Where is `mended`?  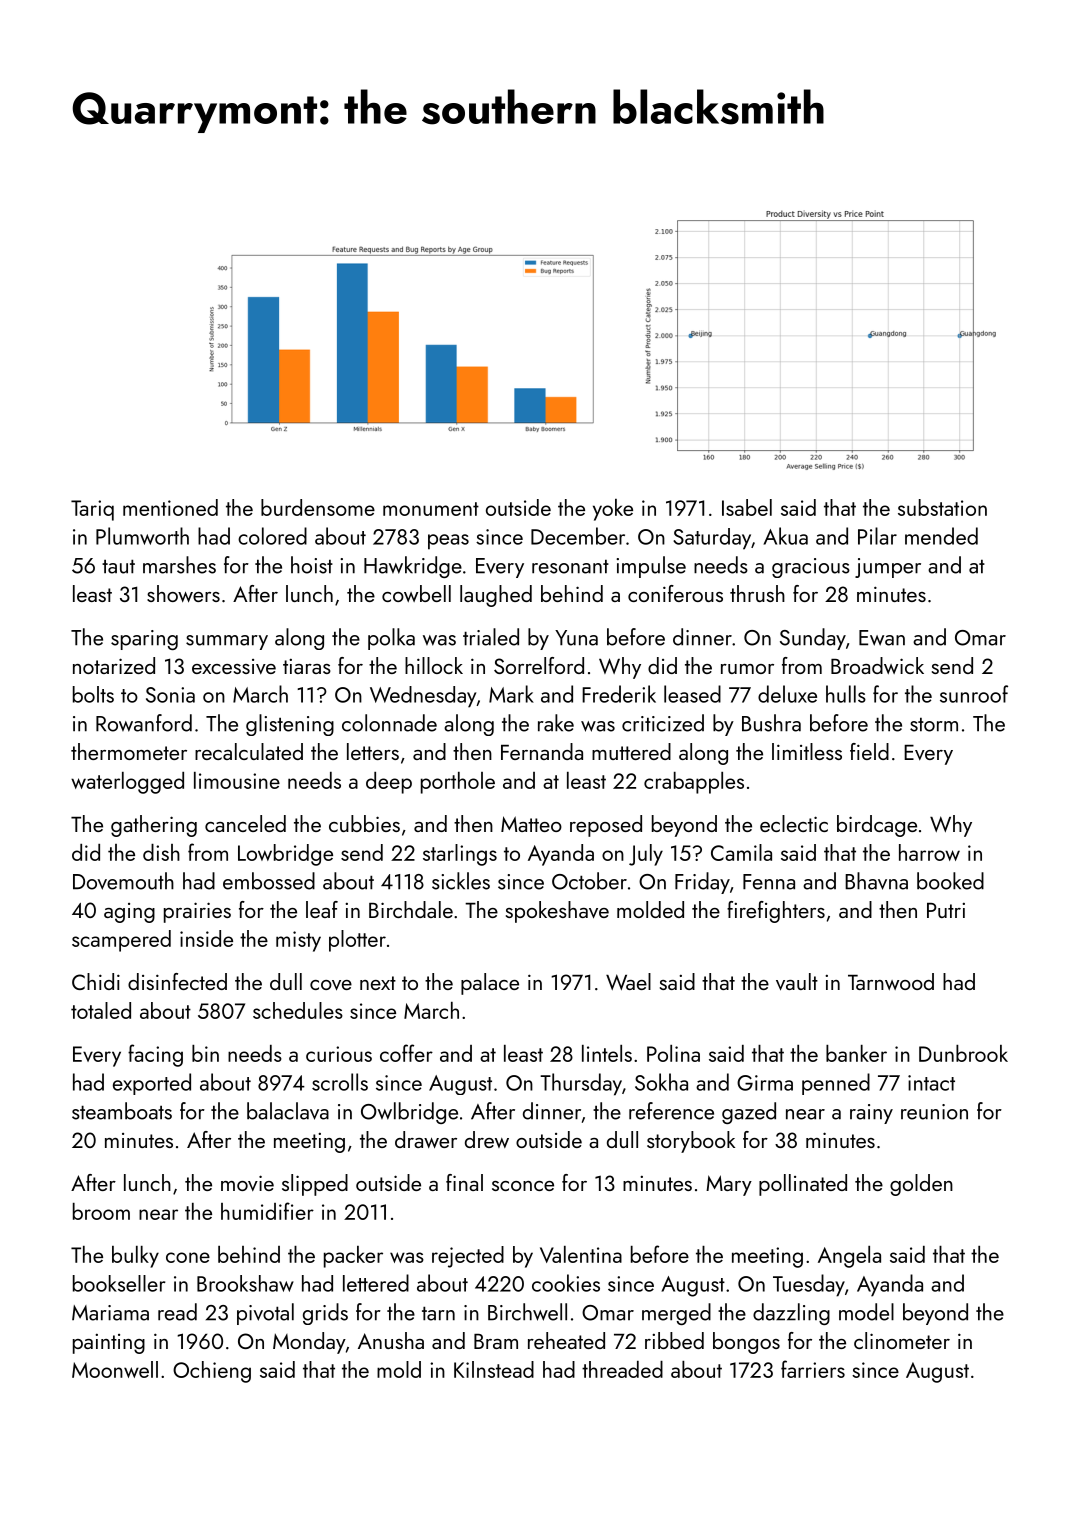
mended is located at coordinates (941, 536).
